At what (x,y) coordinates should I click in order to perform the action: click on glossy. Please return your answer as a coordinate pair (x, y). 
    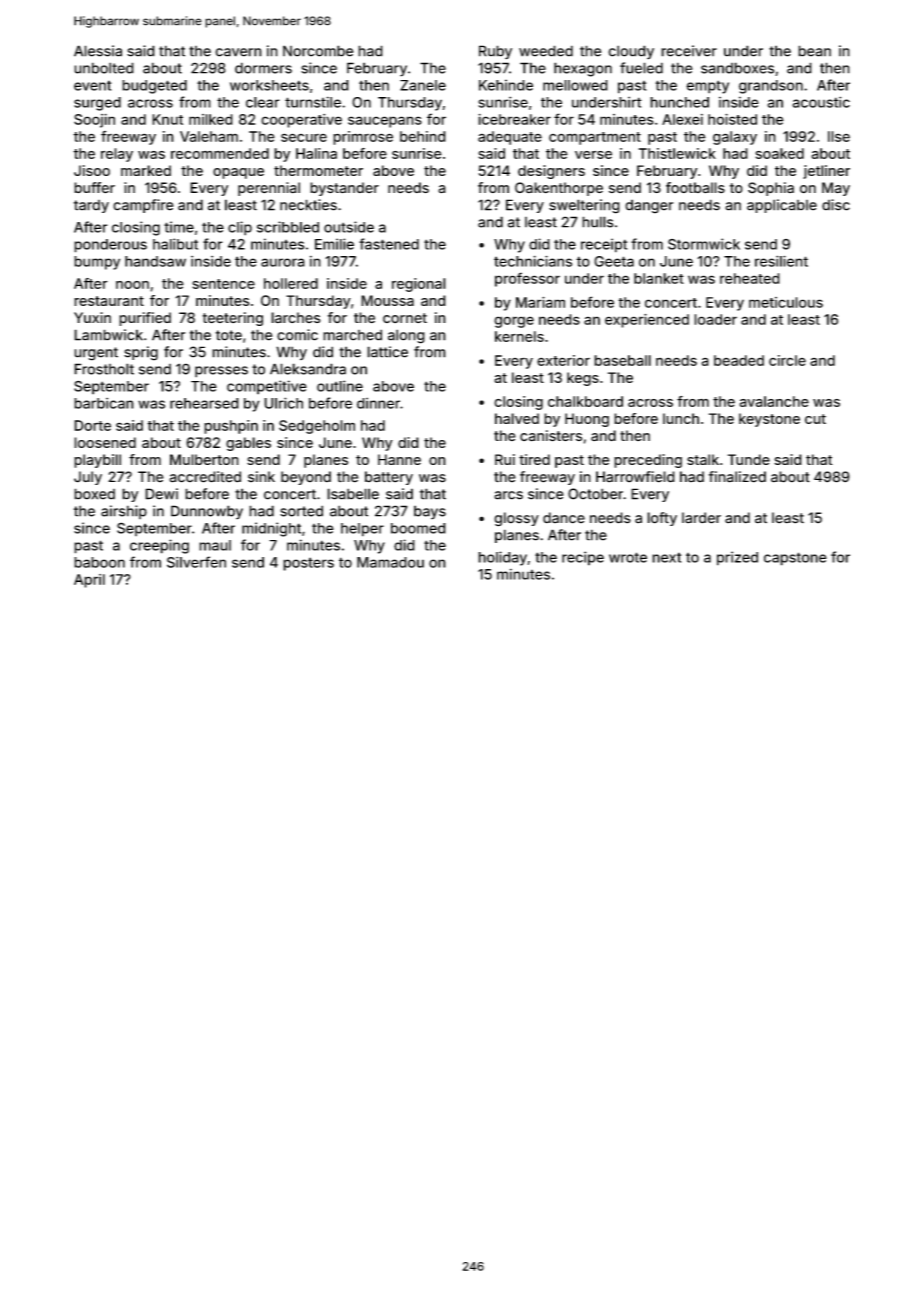
    Looking at the image, I should click on (516, 519).
